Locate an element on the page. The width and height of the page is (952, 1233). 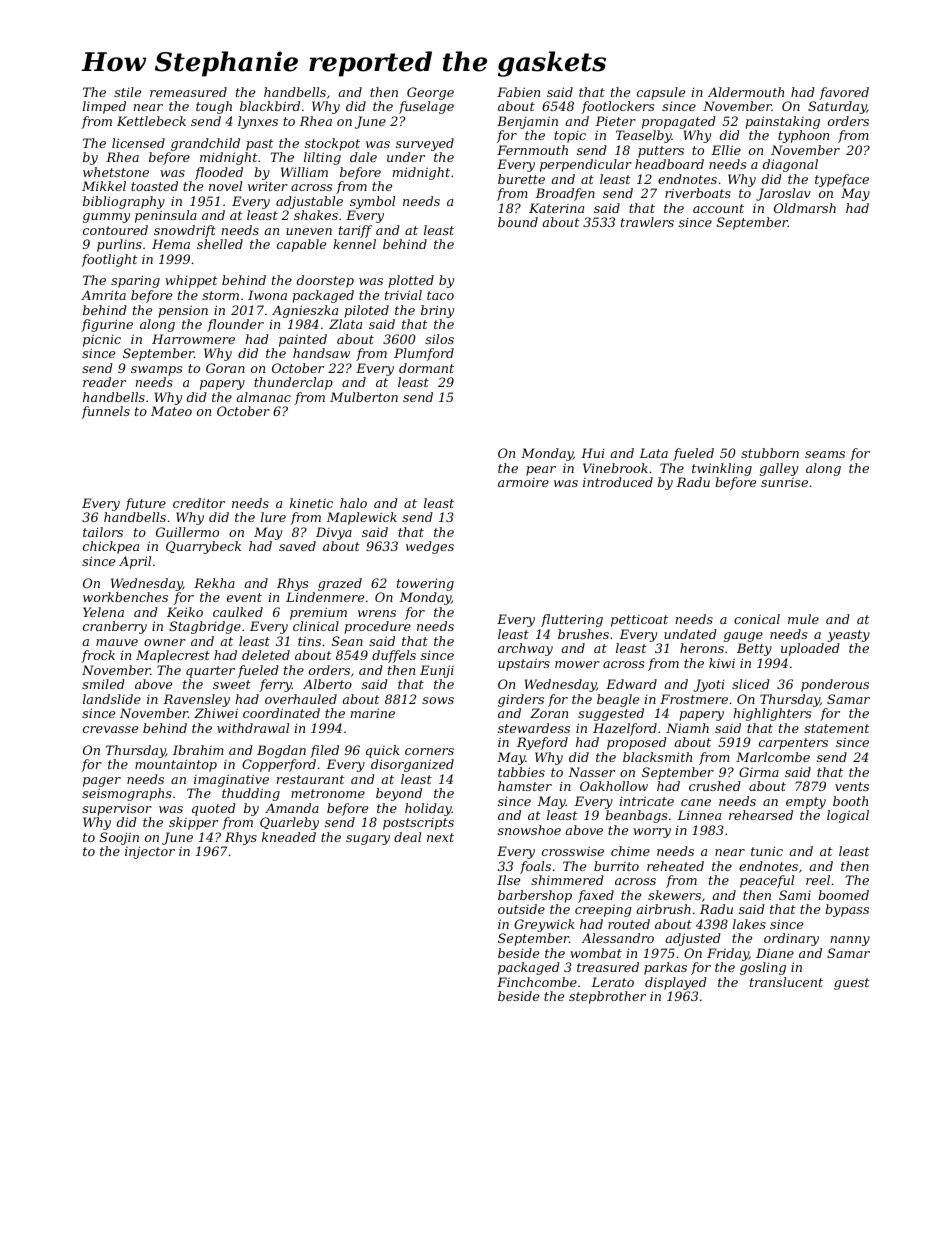
taco is located at coordinates (440, 295).
